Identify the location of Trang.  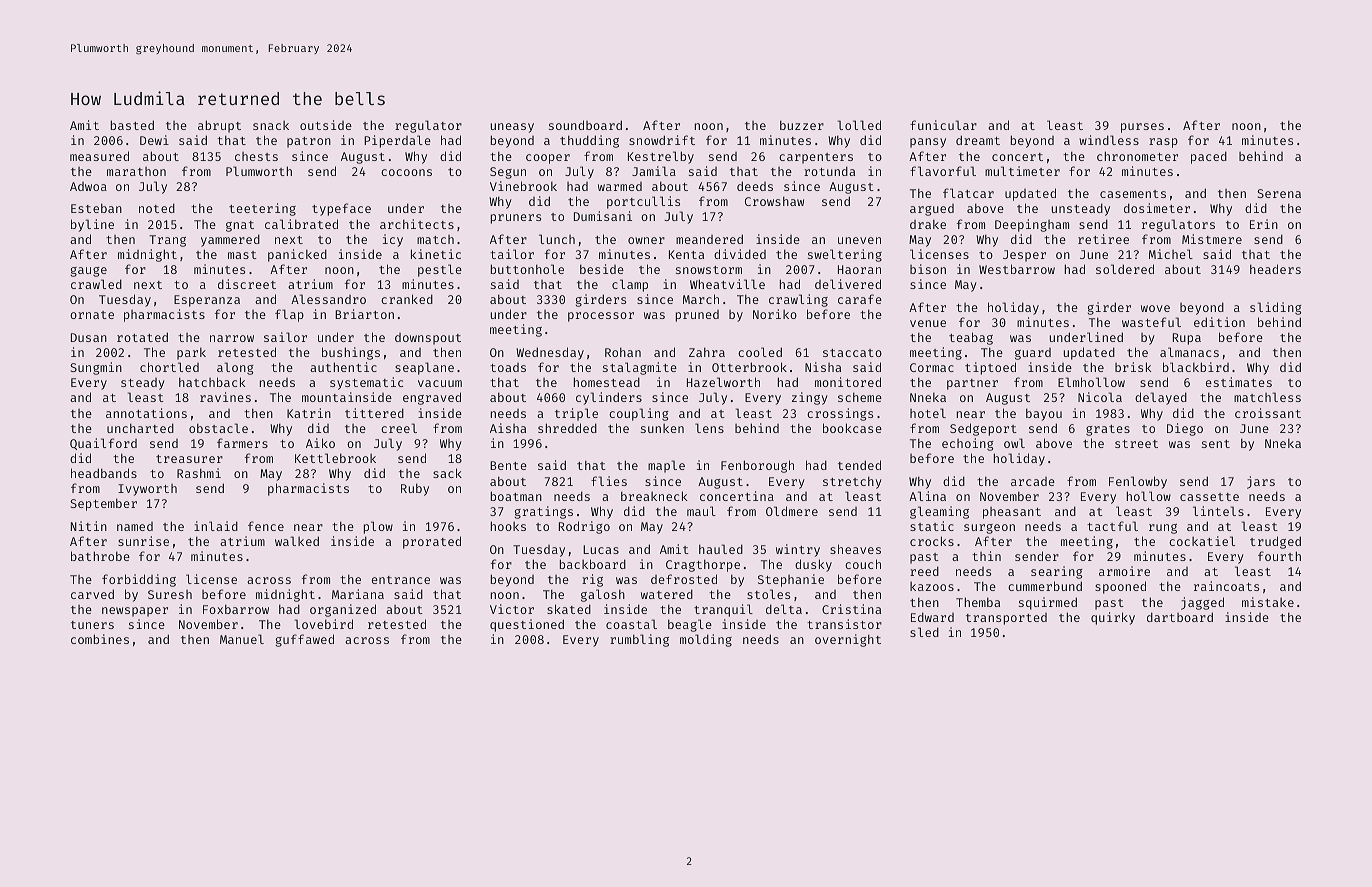
(167, 241).
